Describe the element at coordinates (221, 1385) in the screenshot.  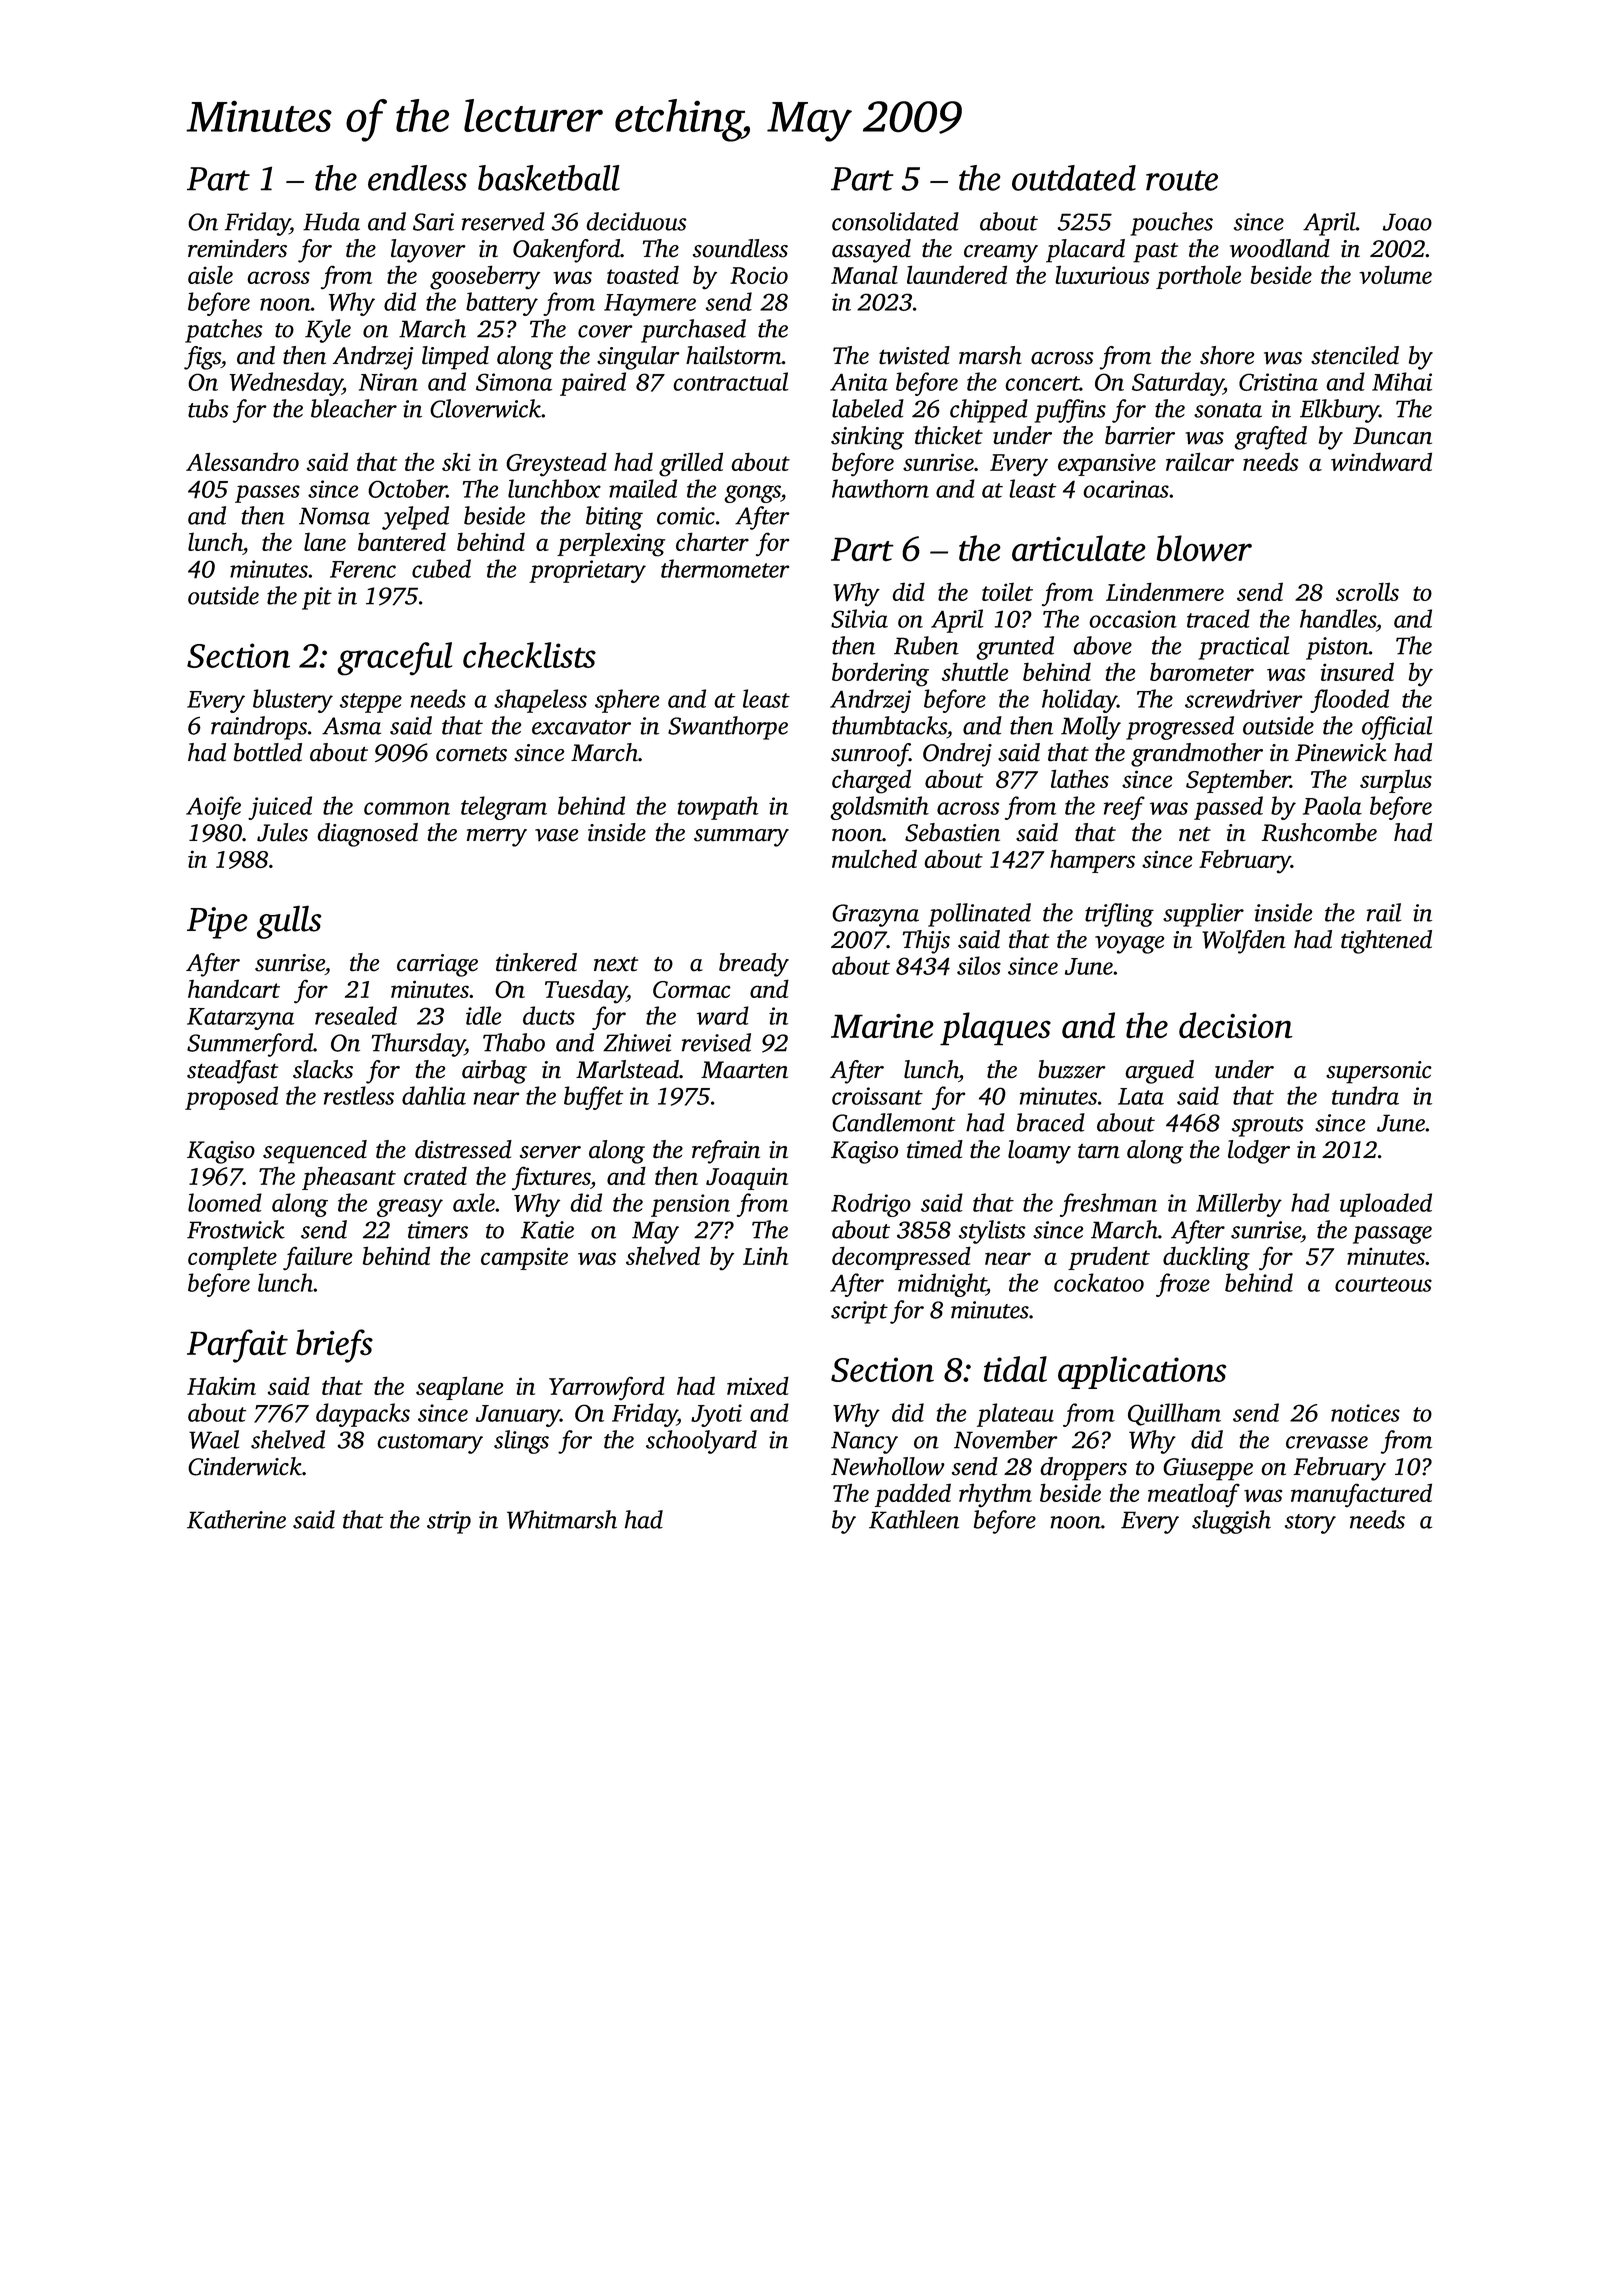
I see `Hakim` at that location.
